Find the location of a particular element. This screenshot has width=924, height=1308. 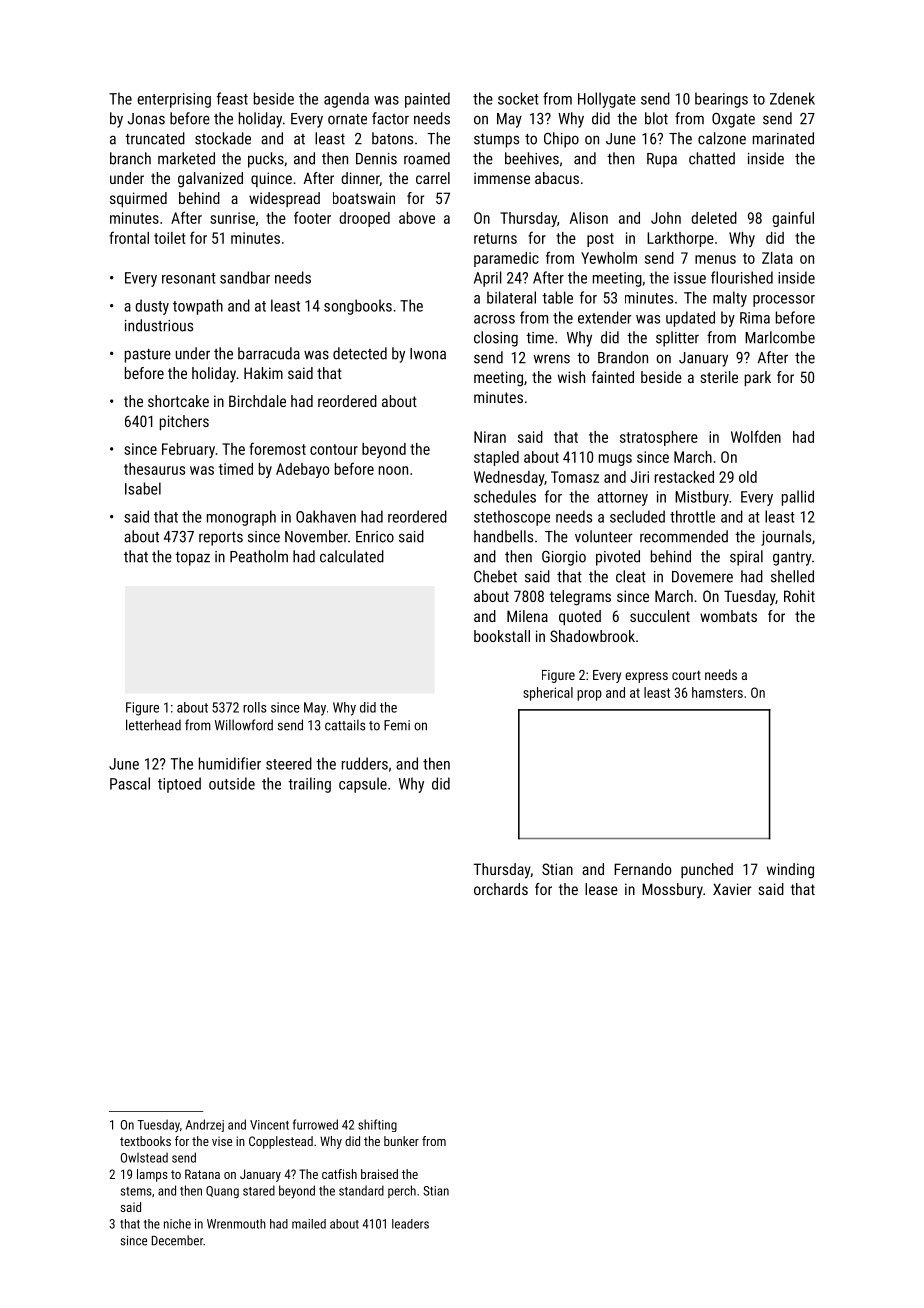

orchards is located at coordinates (501, 889).
